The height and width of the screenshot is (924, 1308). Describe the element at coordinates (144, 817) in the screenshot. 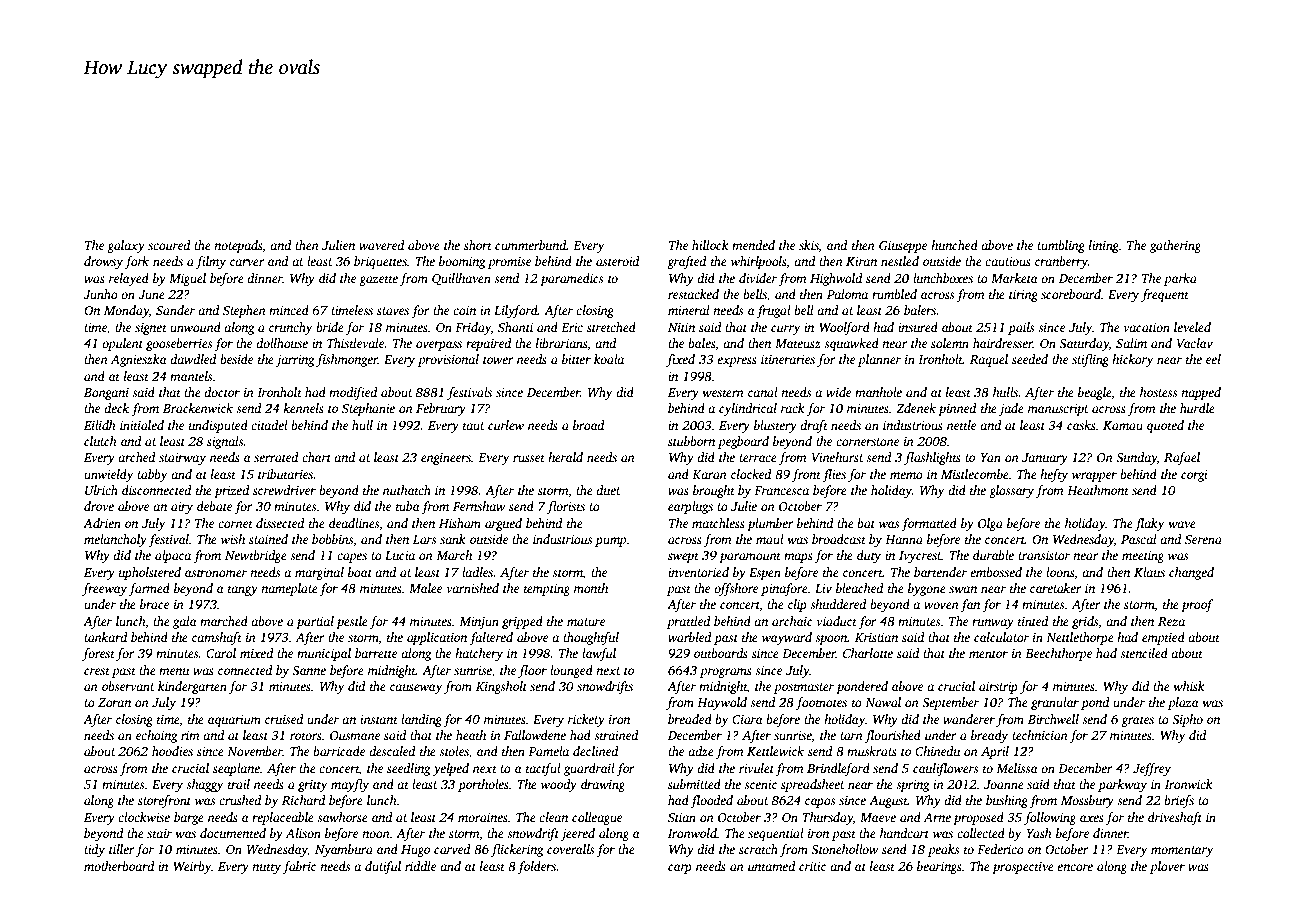

I see `clockwise` at that location.
